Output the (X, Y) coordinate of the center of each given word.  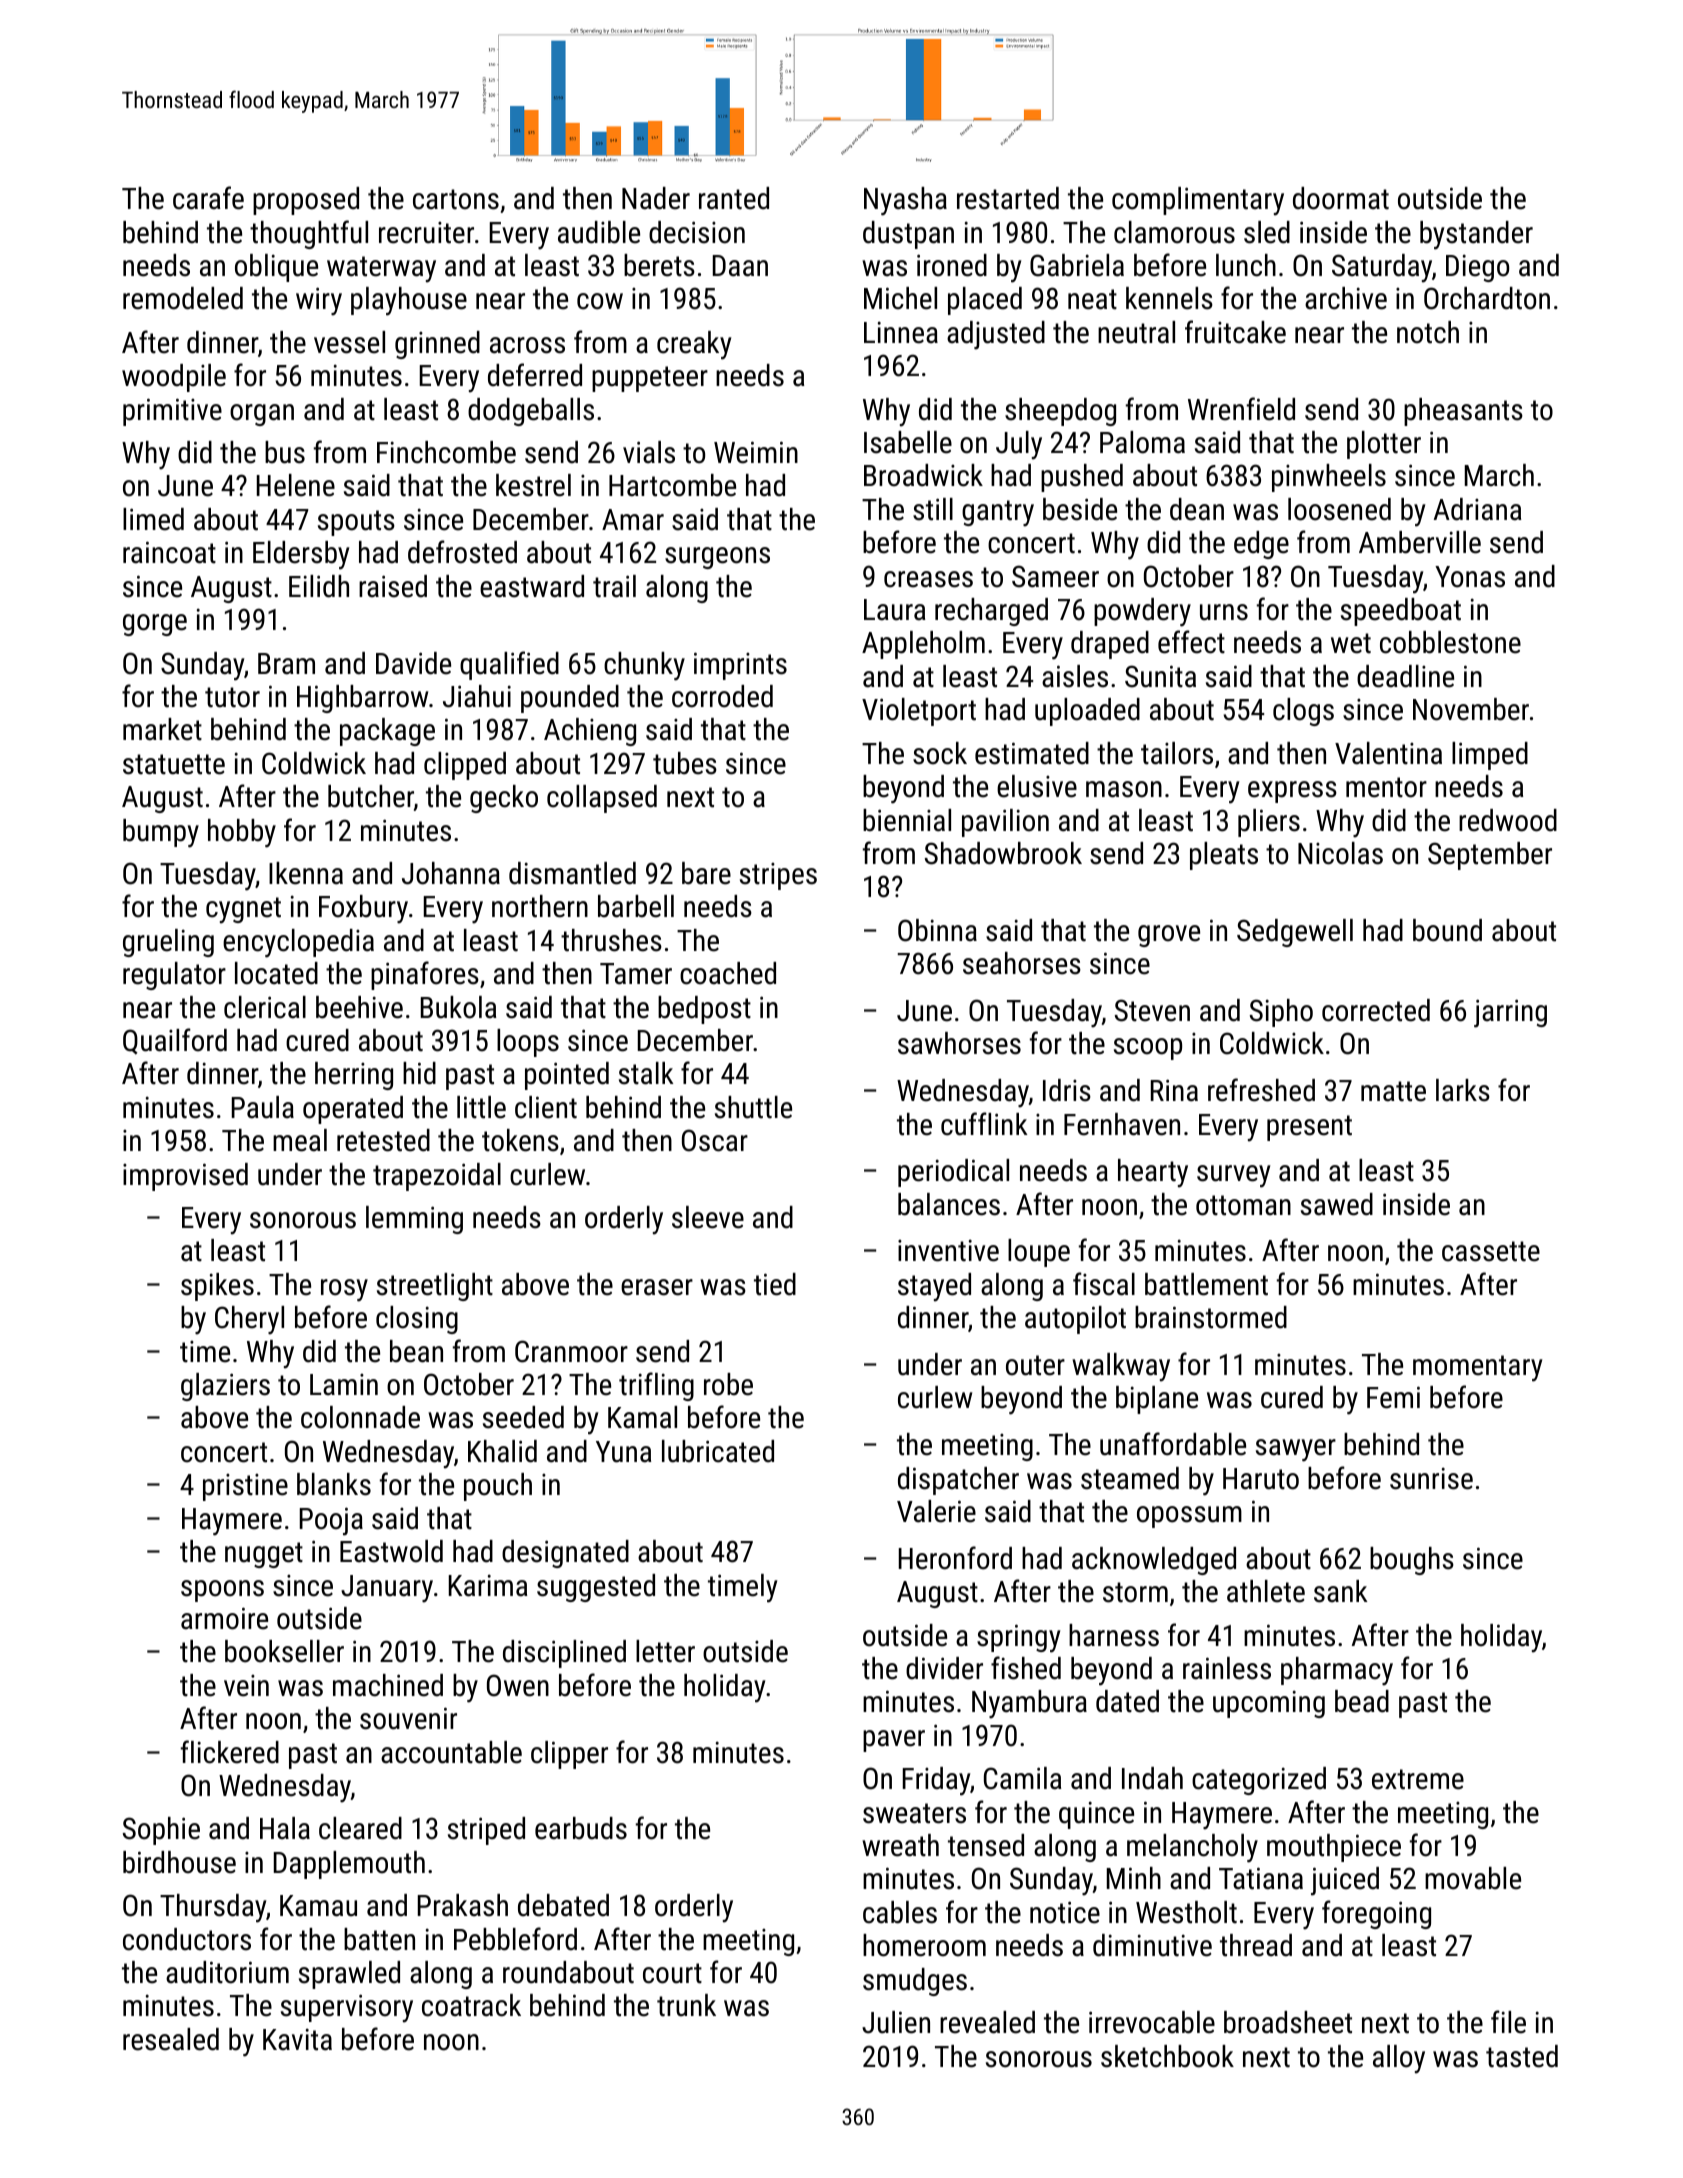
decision (697, 232)
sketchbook (1167, 2056)
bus (285, 452)
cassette (1491, 1251)
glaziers (225, 1387)
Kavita (297, 2039)
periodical (953, 1173)
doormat (1341, 198)
